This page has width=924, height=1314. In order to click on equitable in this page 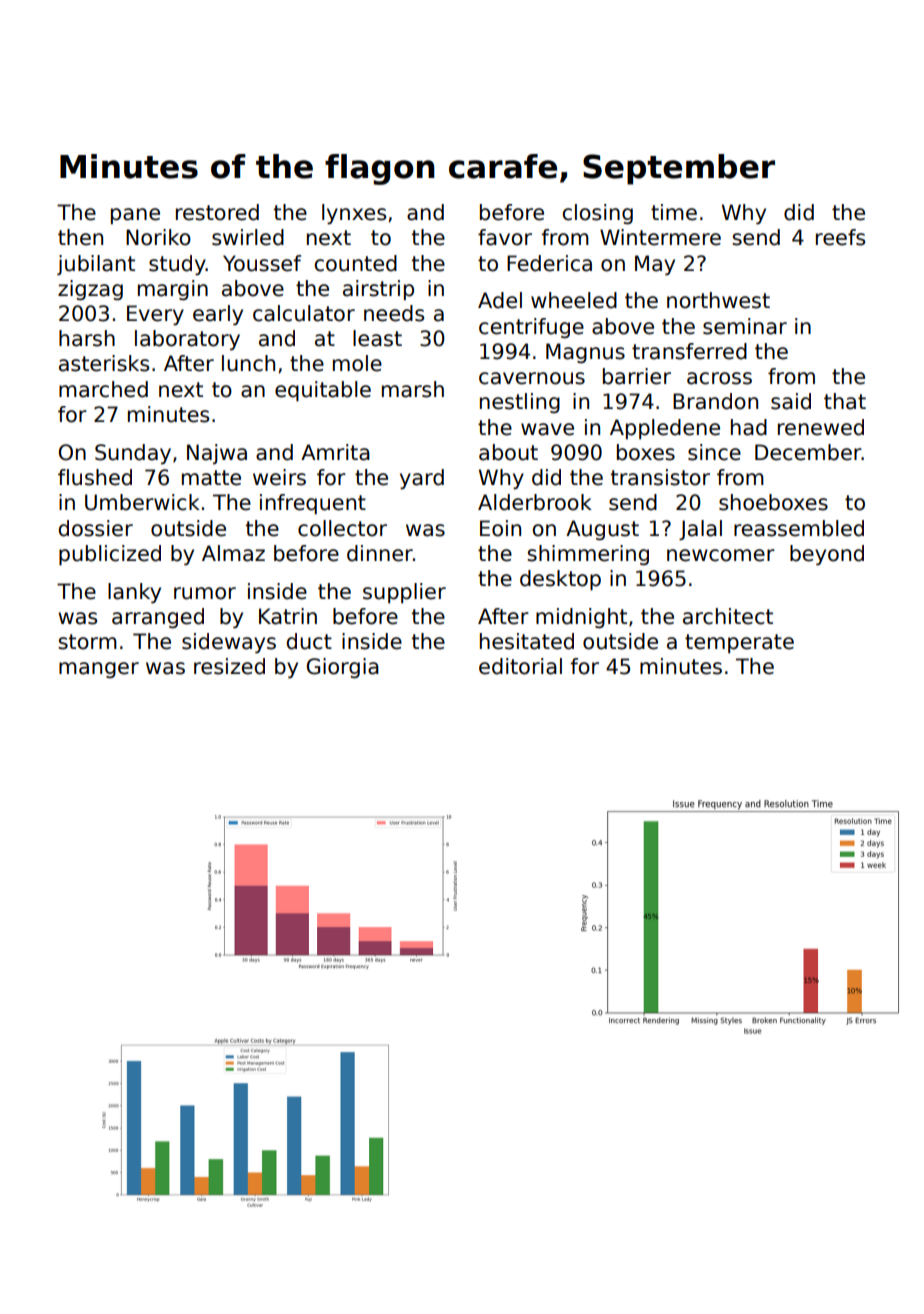, I will do `click(323, 391)`.
